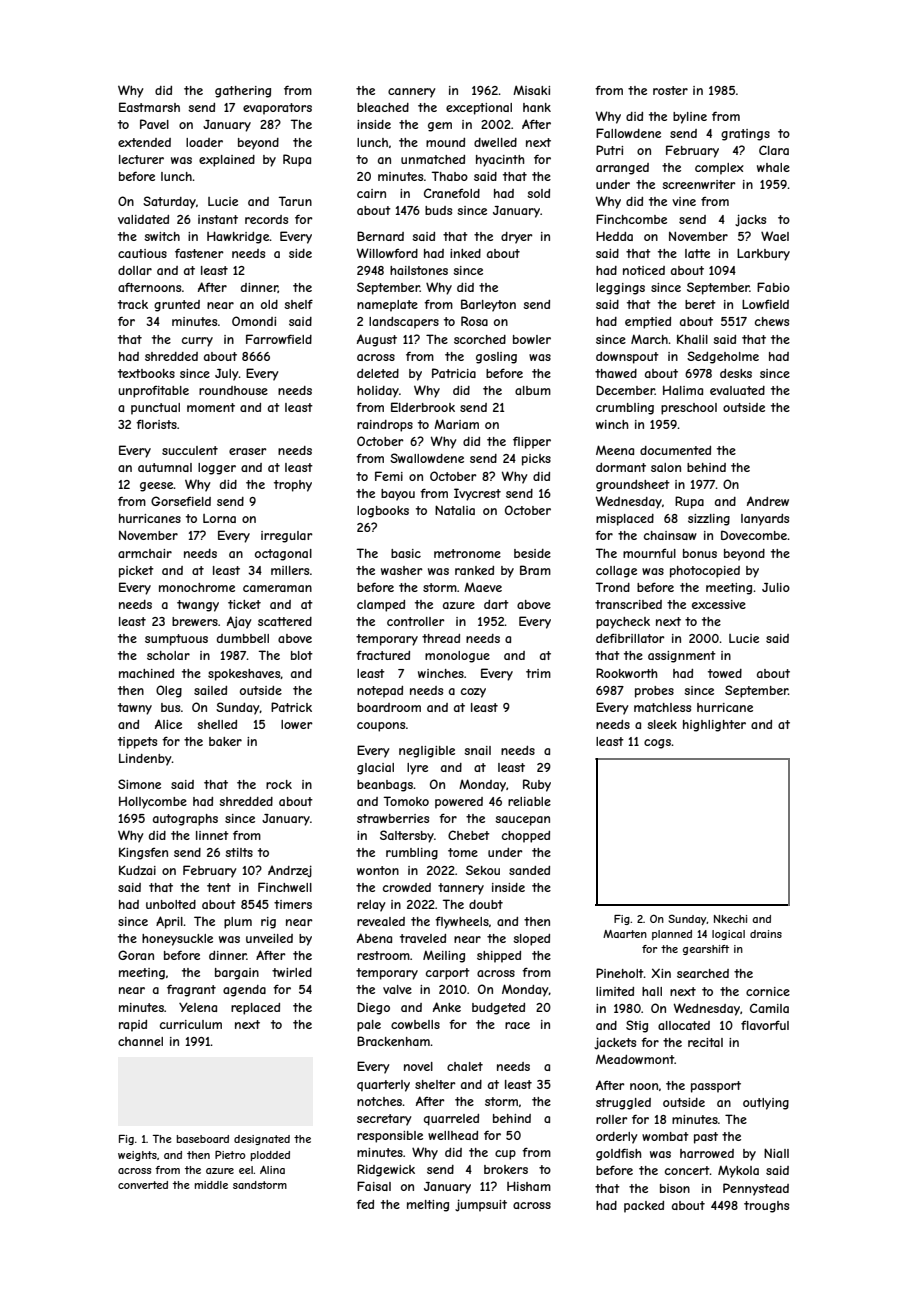 Image resolution: width=908 pixels, height=1316 pixels. I want to click on cup, so click(505, 1155).
